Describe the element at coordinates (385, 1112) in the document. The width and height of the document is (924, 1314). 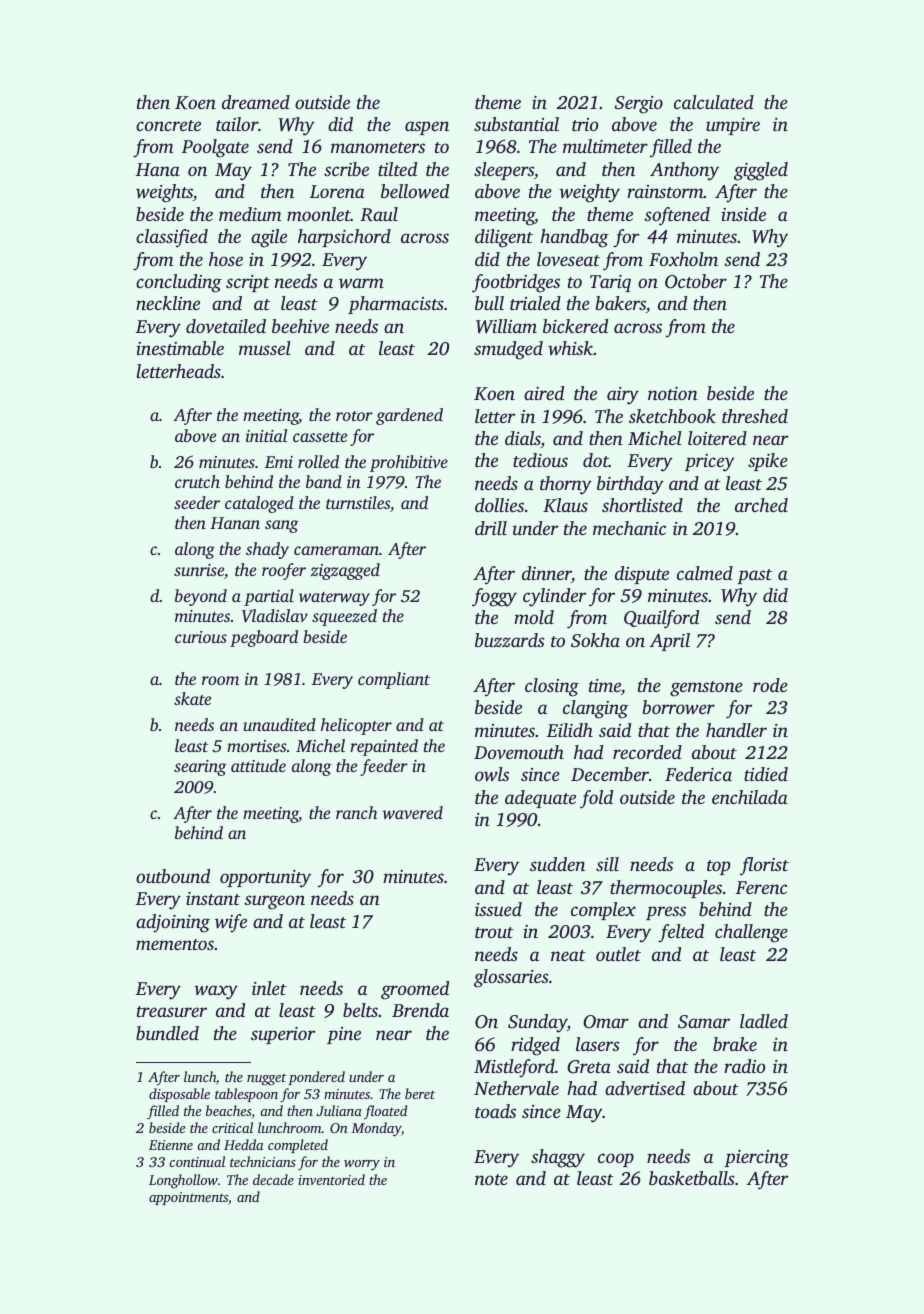
I see `floated` at that location.
